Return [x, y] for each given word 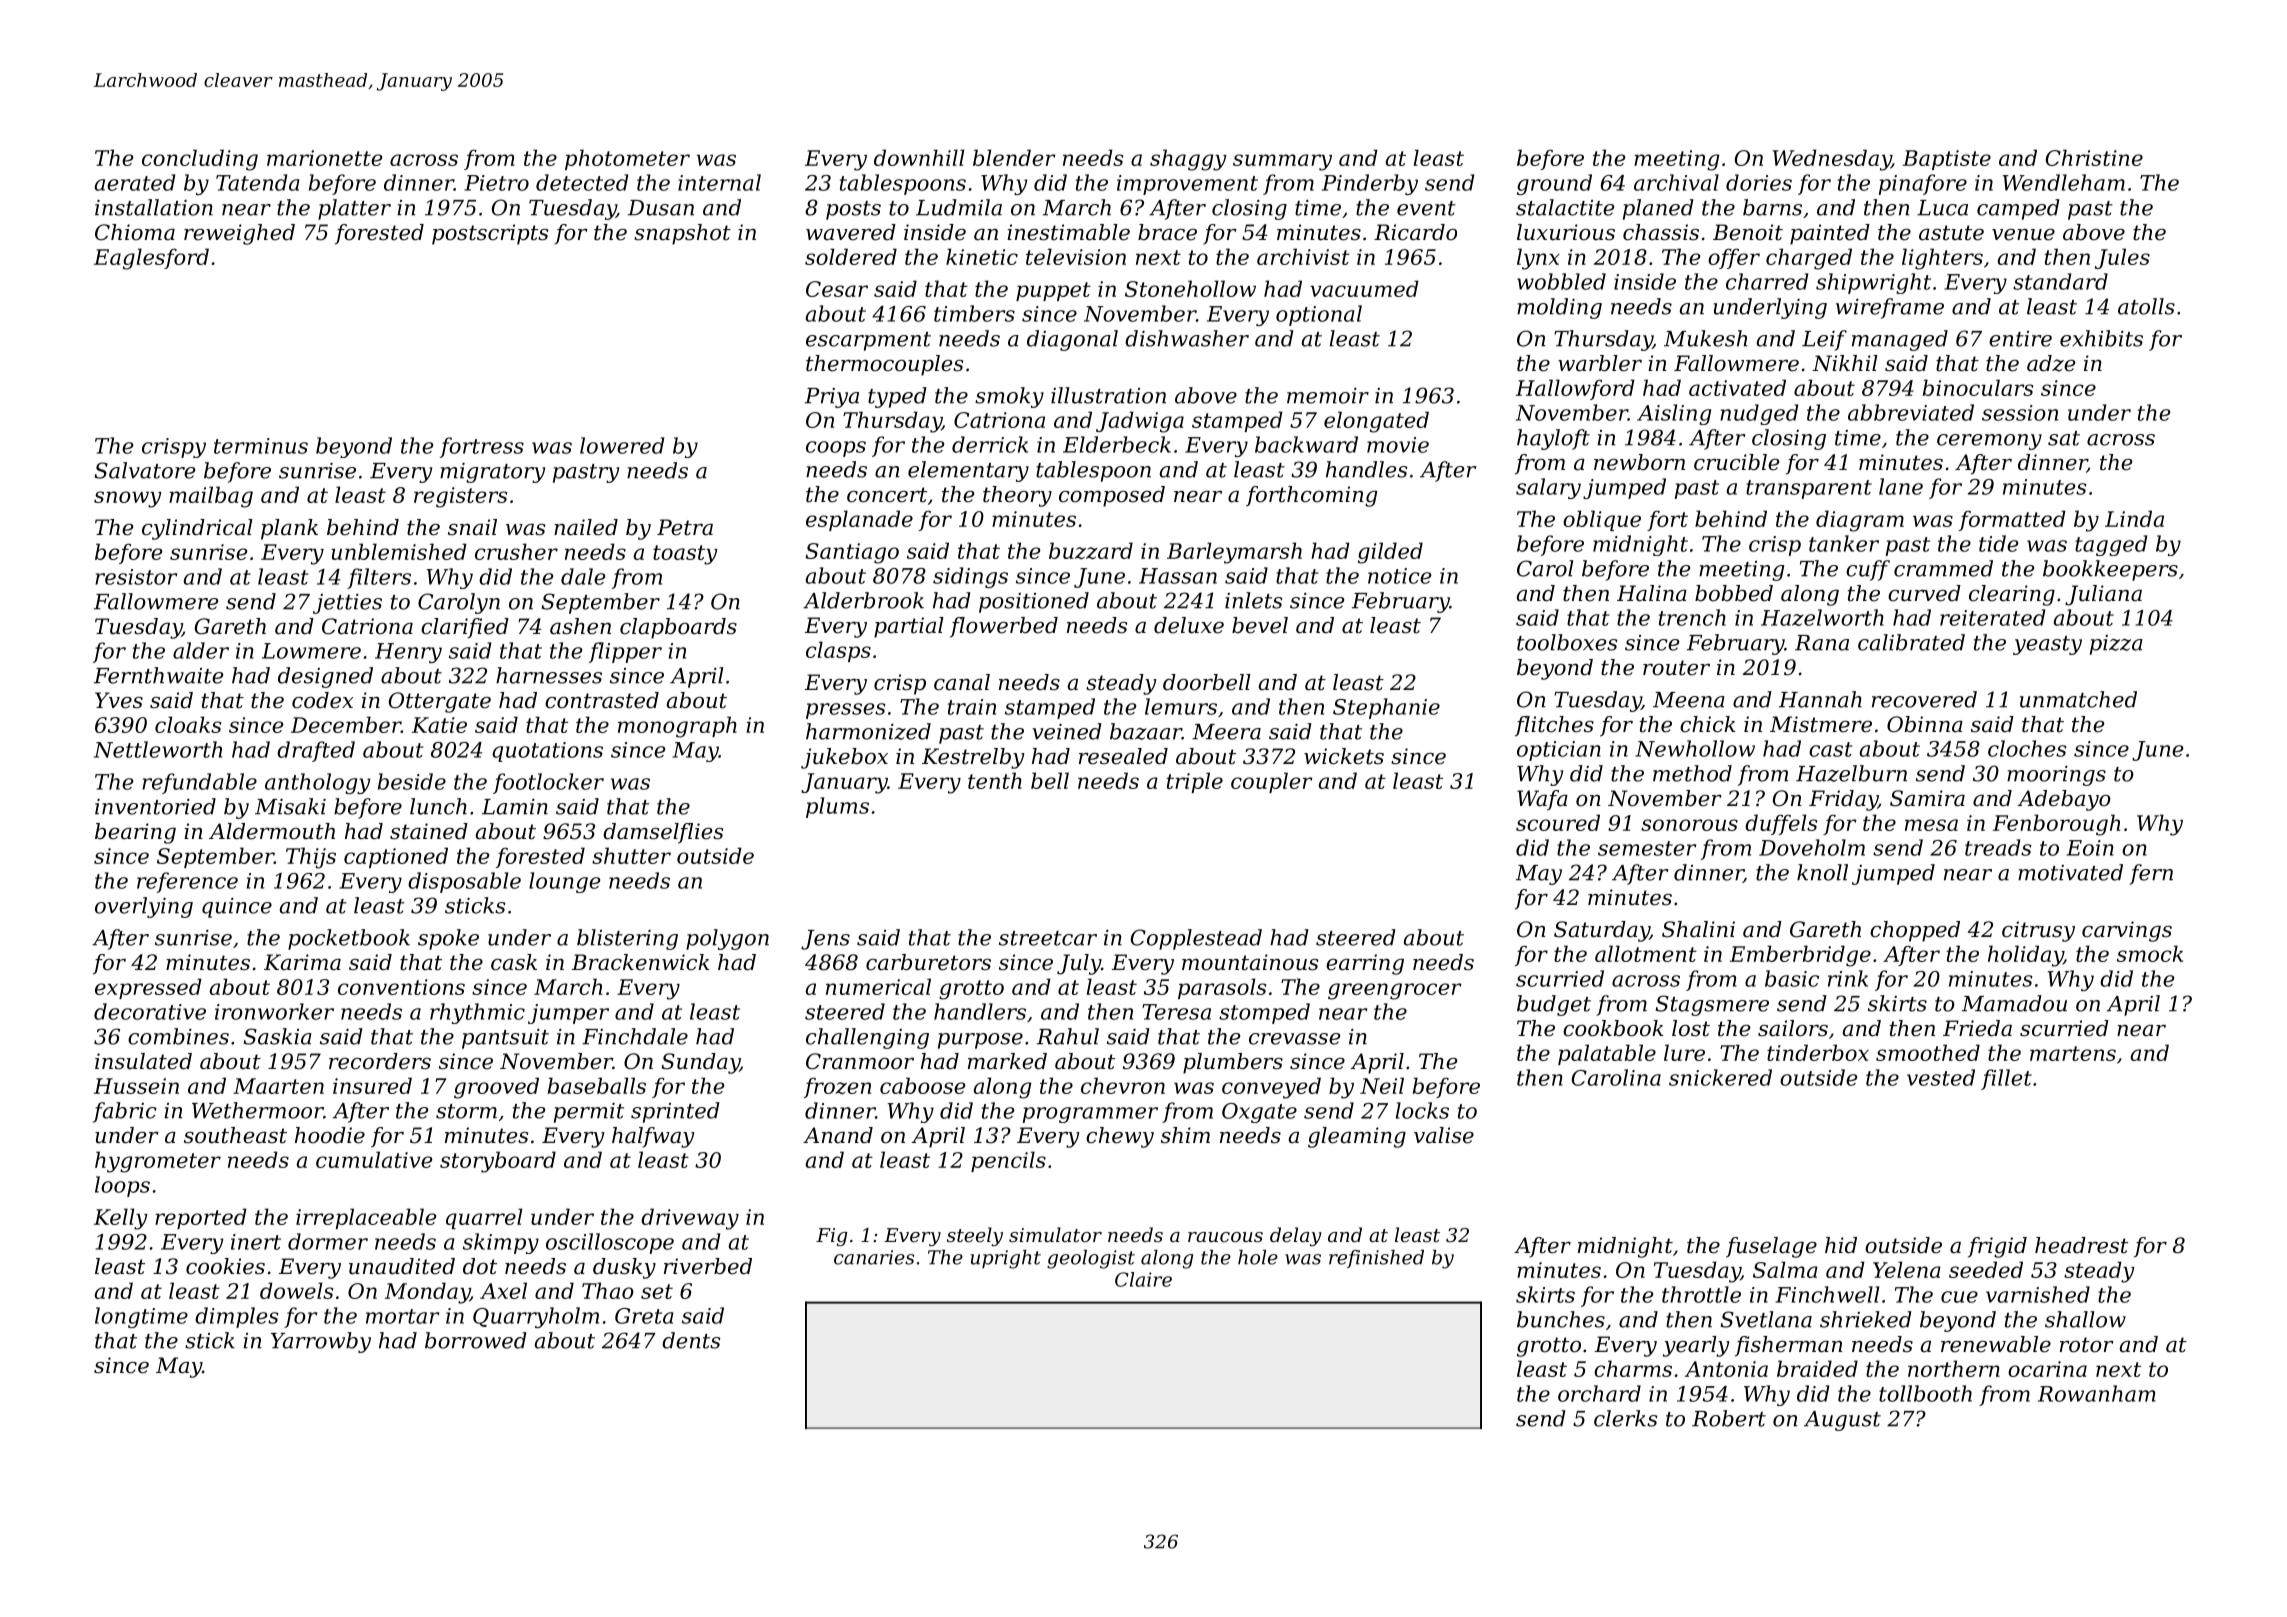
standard [2060, 281]
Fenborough [2056, 825]
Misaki [290, 806]
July [1079, 964]
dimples [237, 1317]
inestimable [1068, 232]
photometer [627, 159]
